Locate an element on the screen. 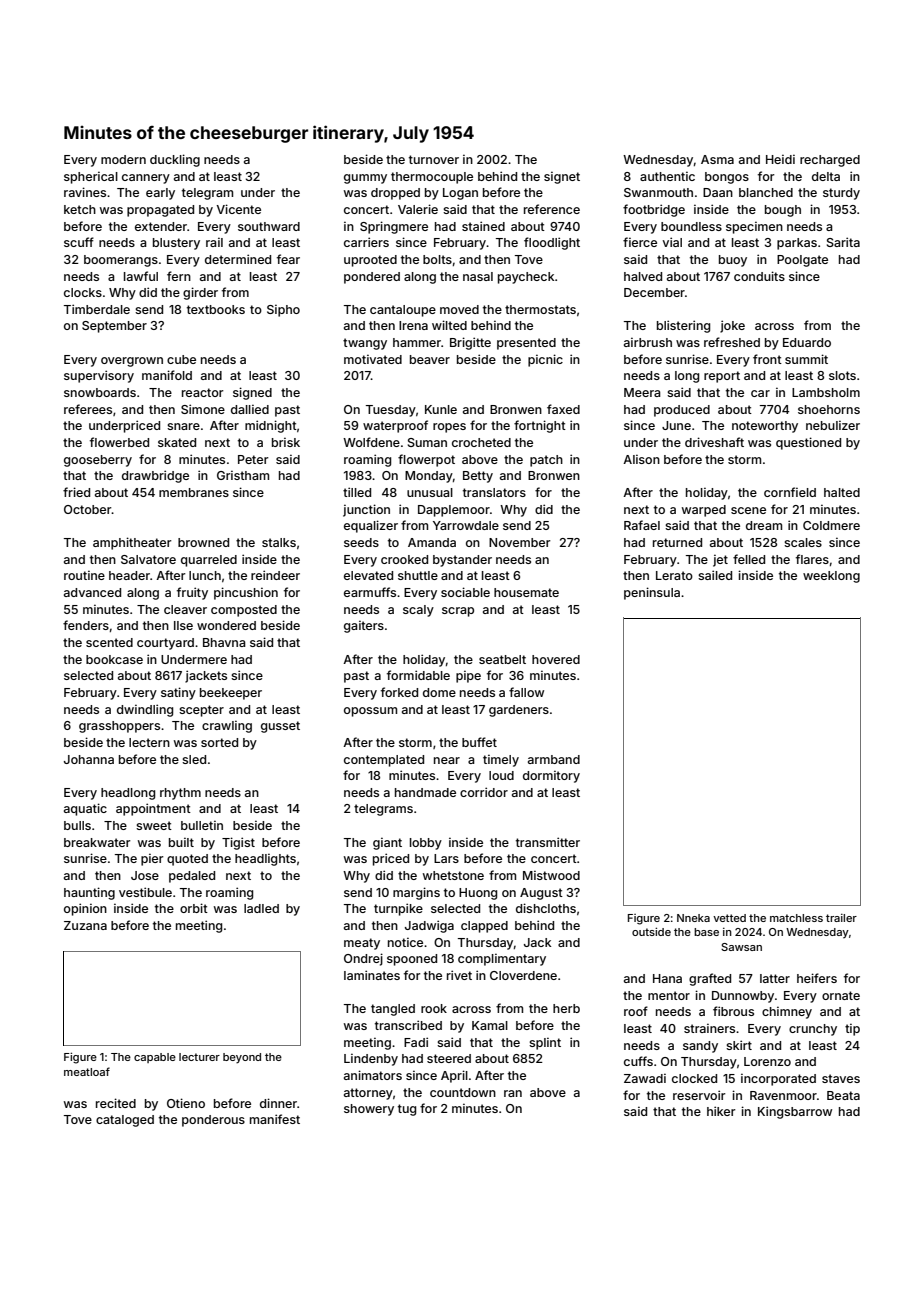 This screenshot has width=924, height=1308. tug is located at coordinates (407, 1110).
